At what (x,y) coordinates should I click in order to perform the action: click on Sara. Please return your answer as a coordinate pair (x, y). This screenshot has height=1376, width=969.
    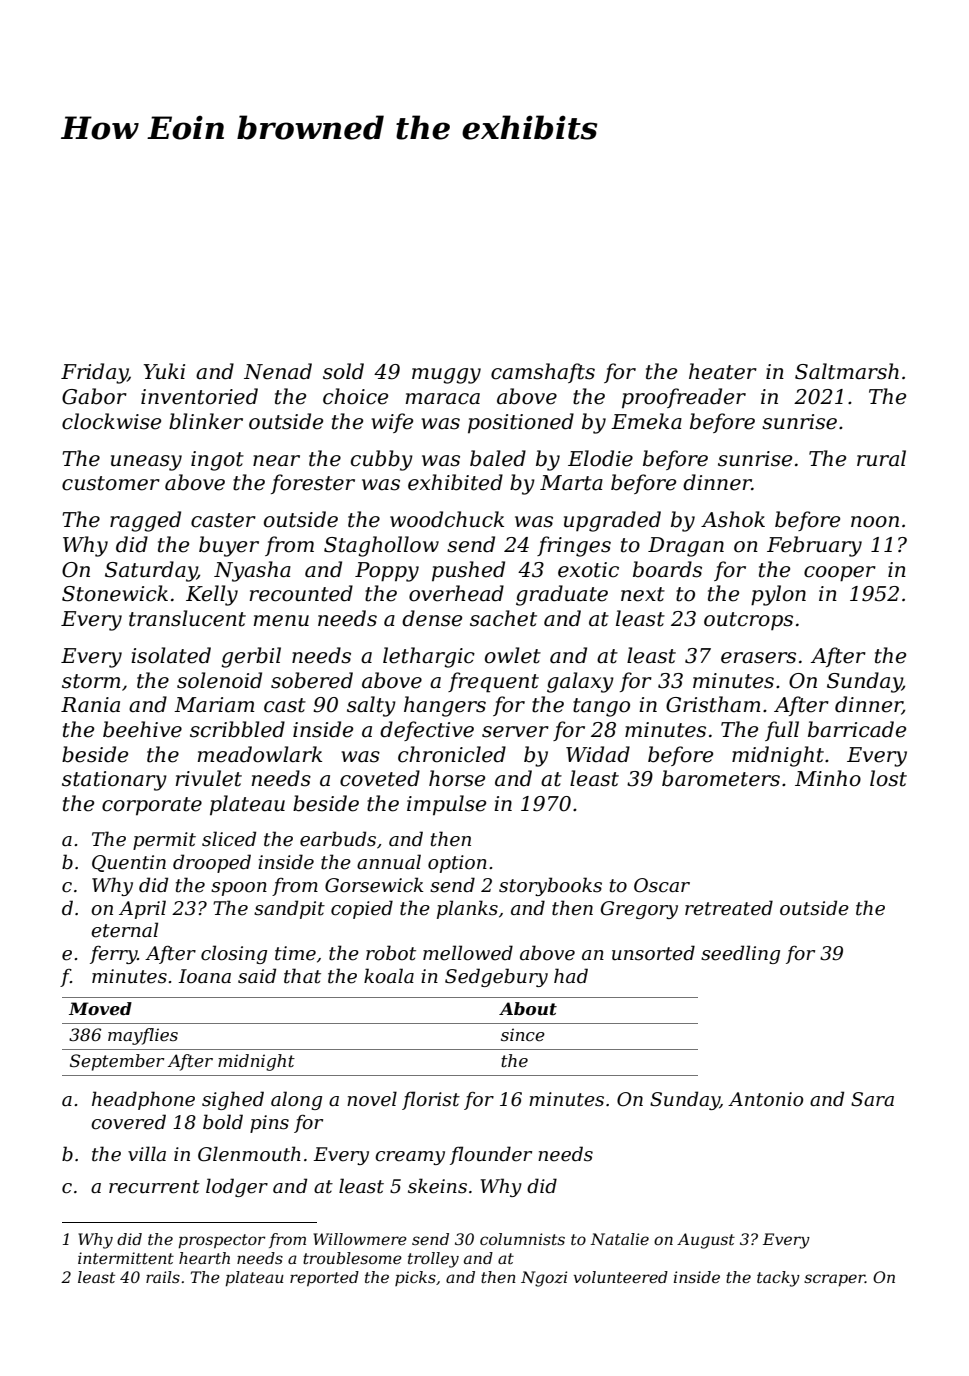
    Looking at the image, I should click on (872, 1099).
